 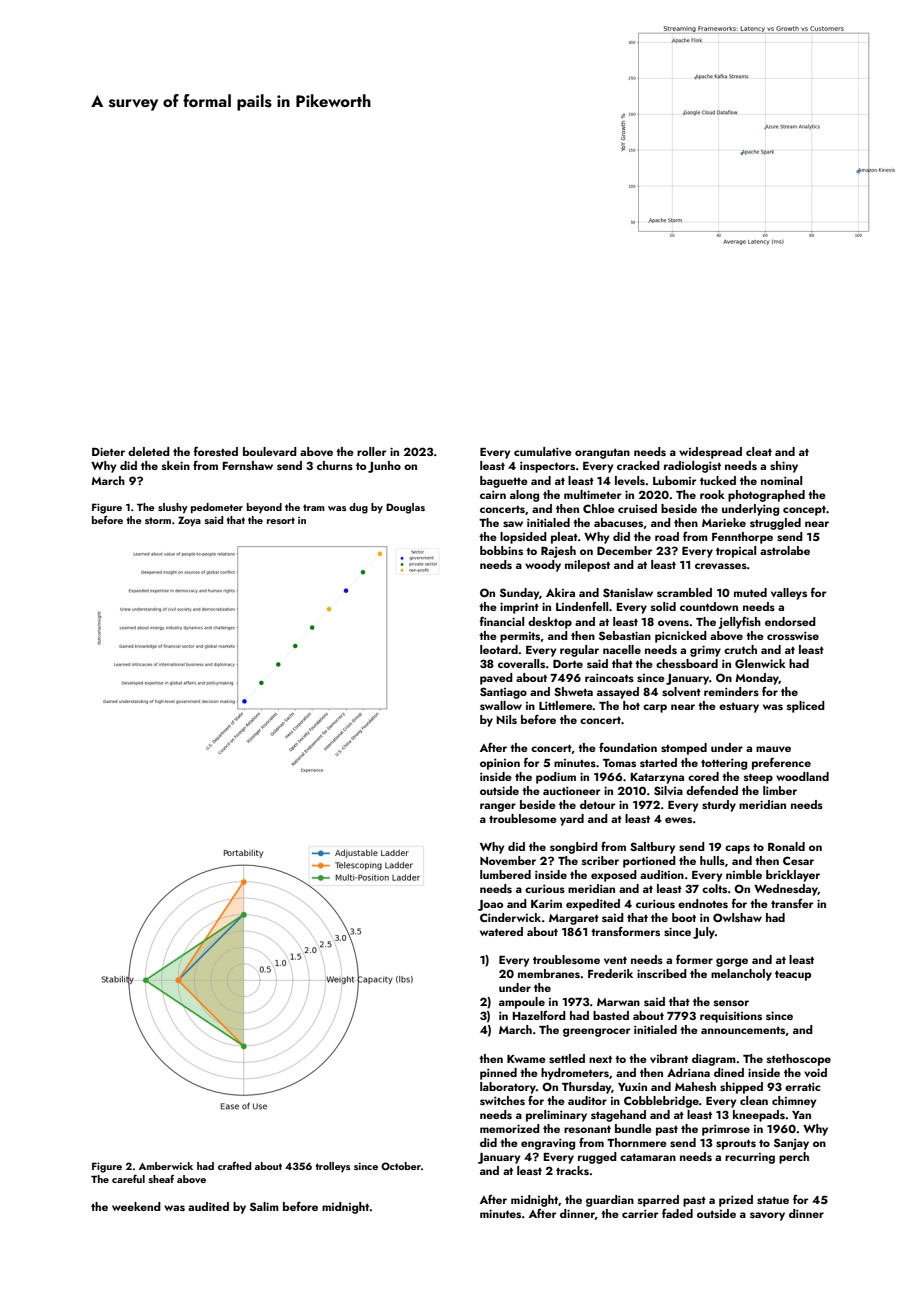 I want to click on teacup, so click(x=793, y=976).
